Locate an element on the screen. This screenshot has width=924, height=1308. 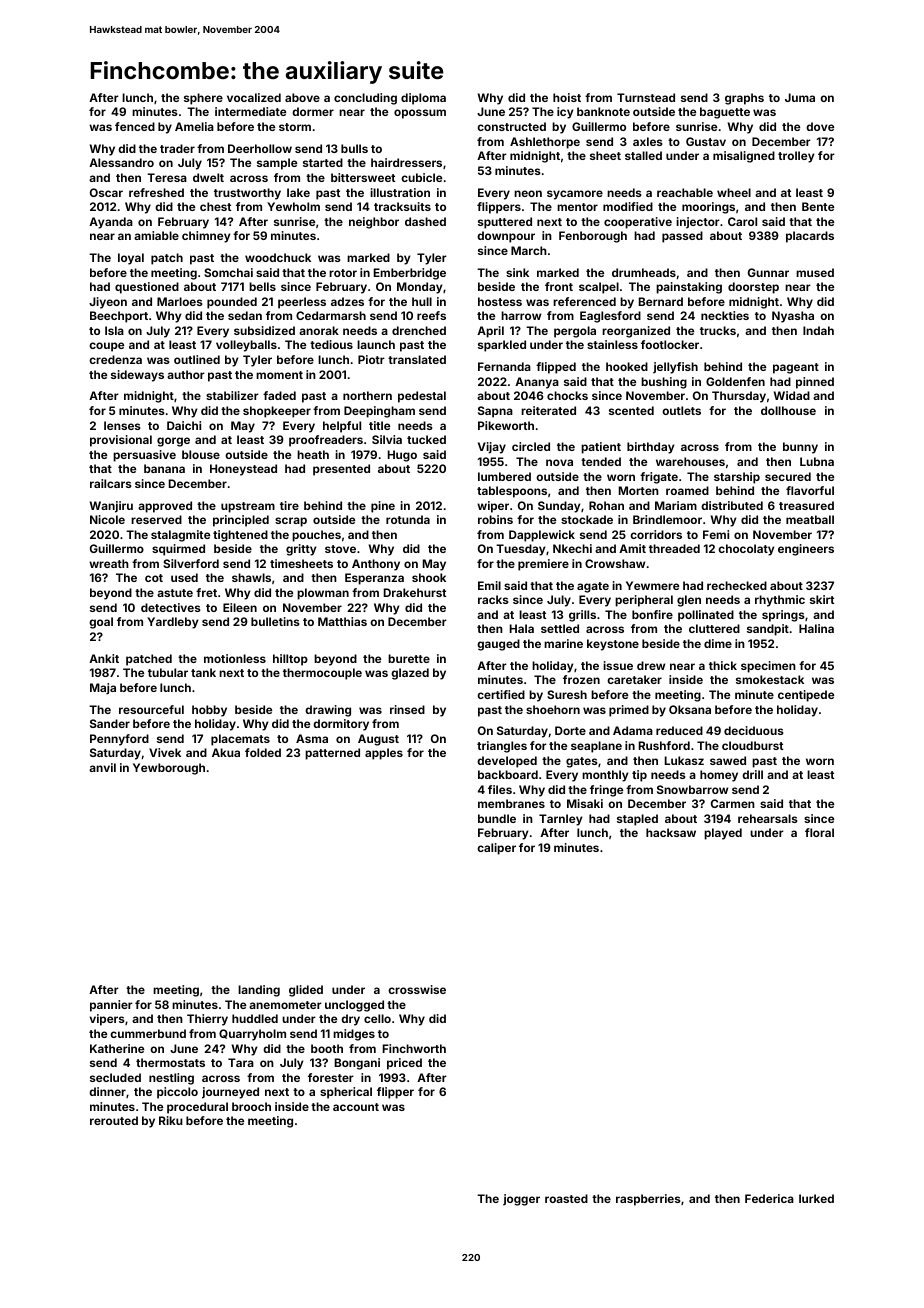
Alessandro is located at coordinates (121, 162).
